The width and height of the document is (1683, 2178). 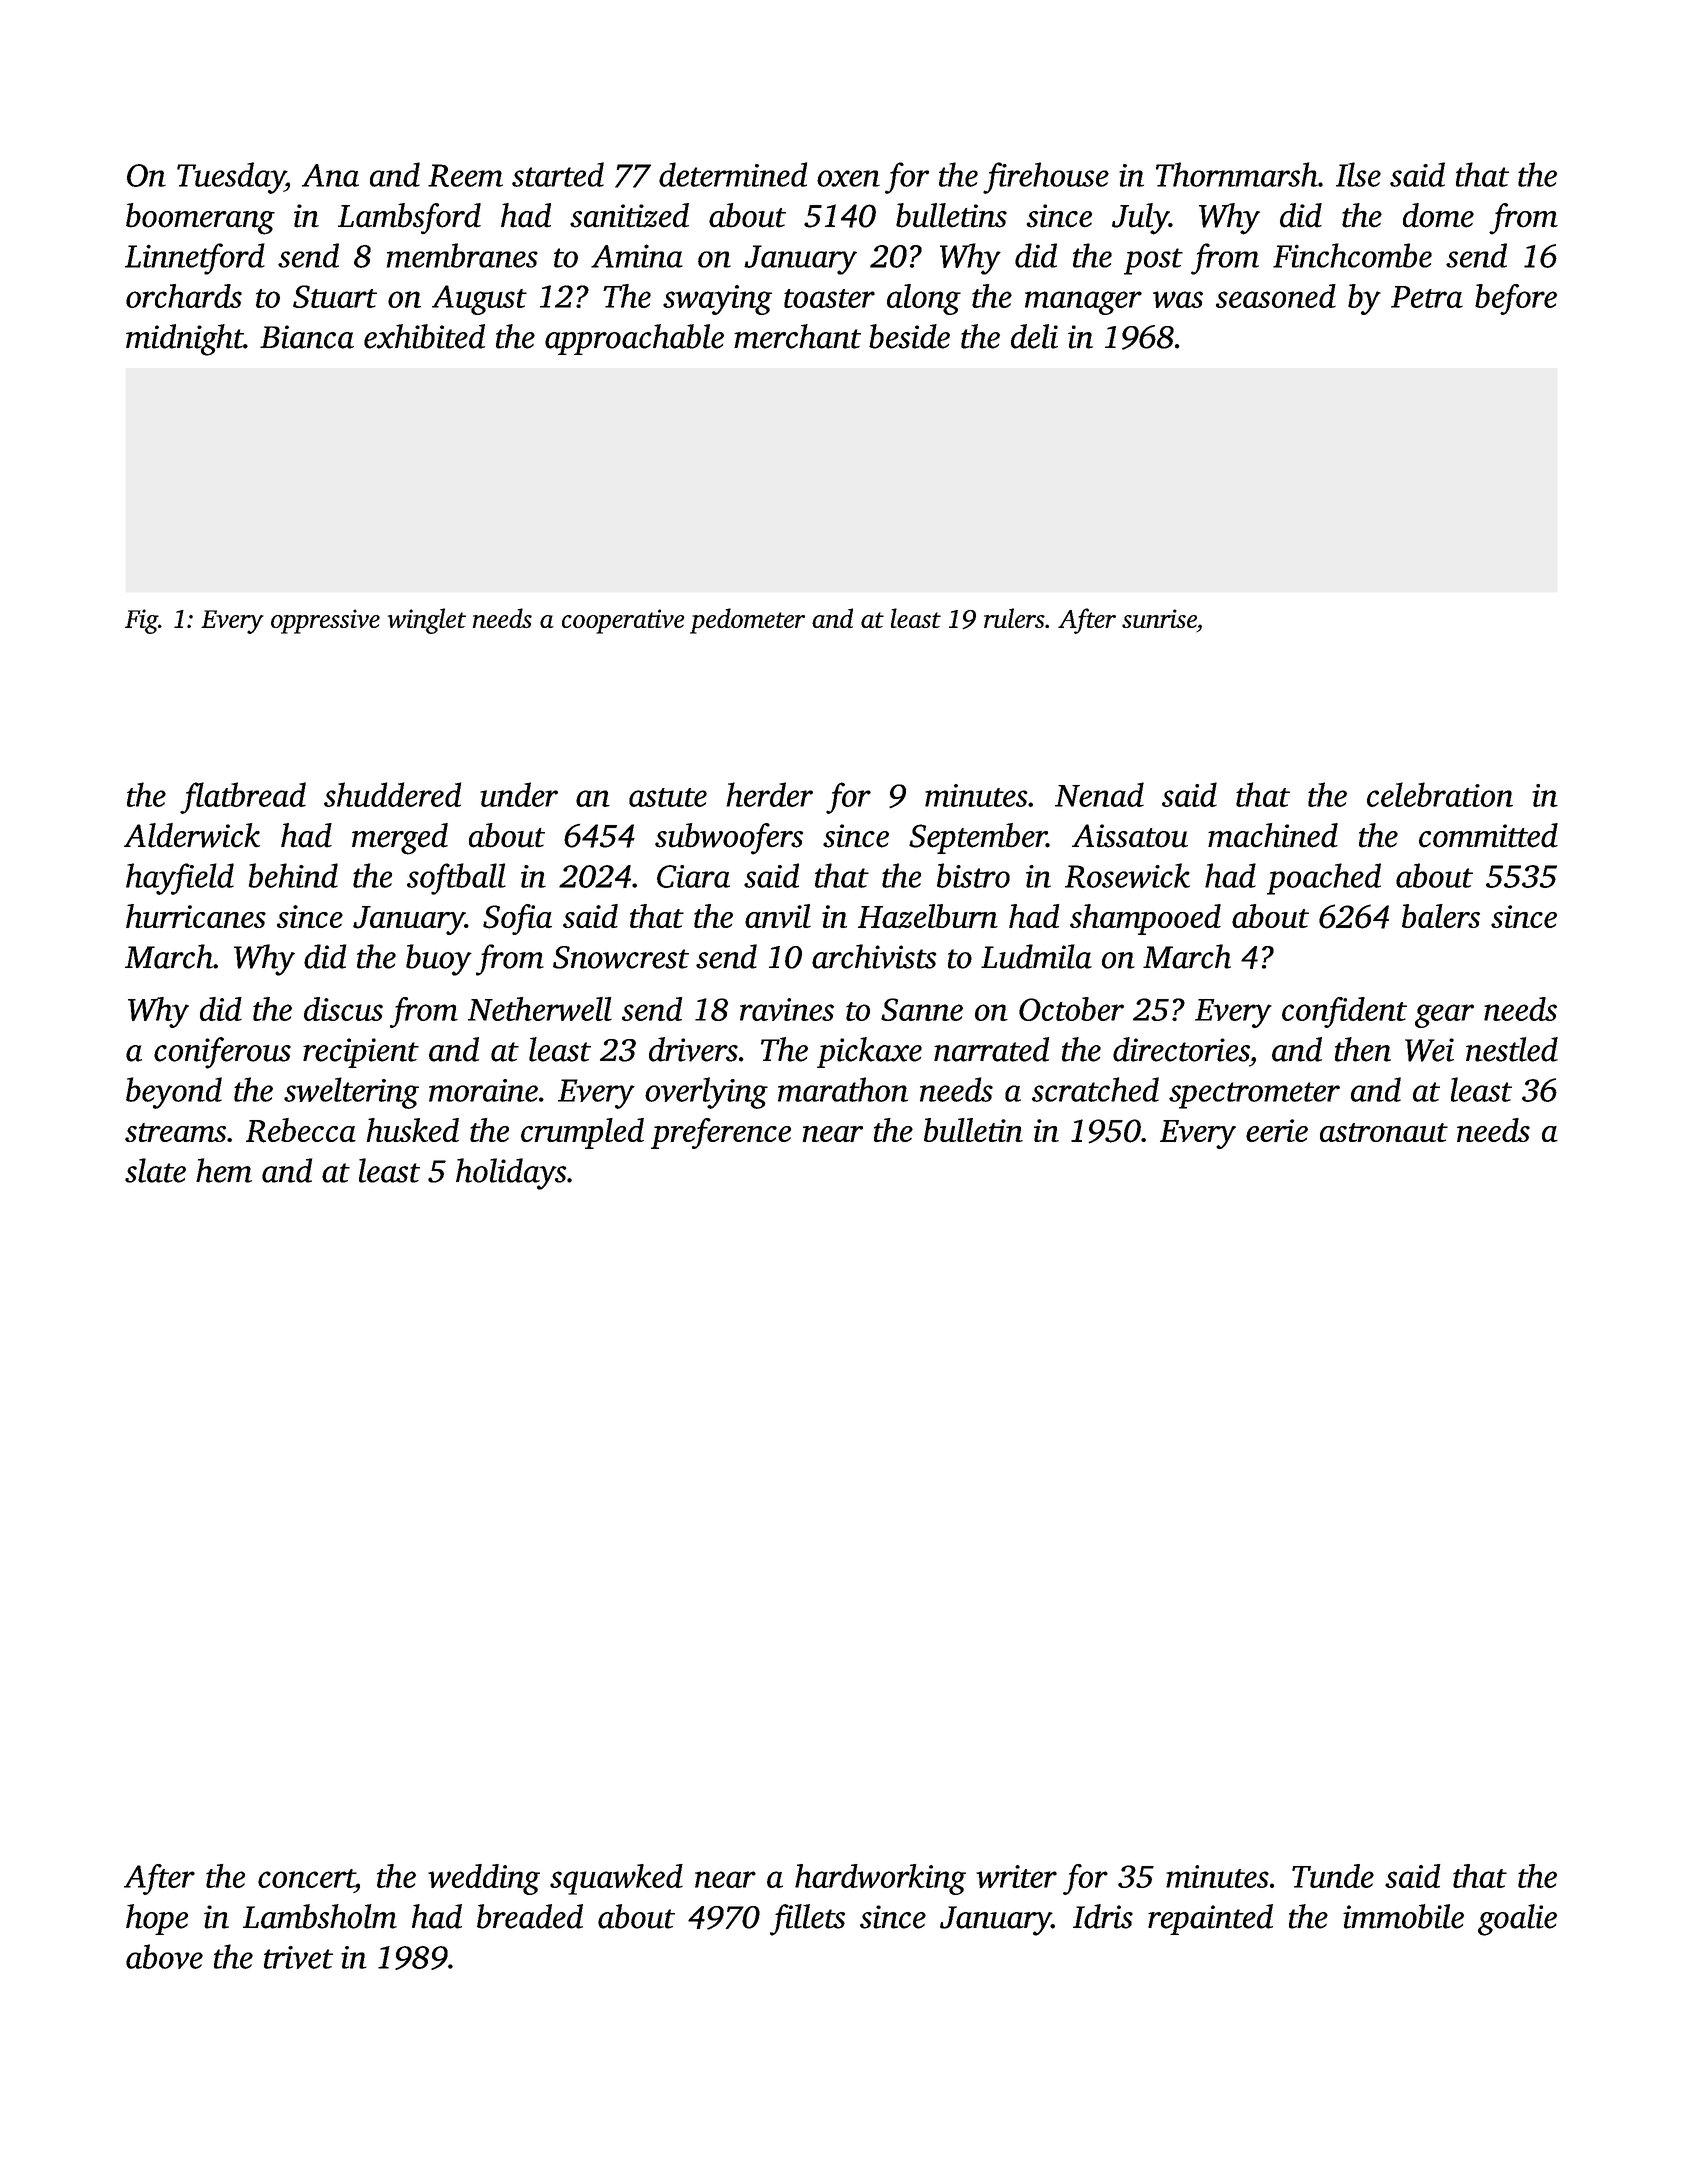 What do you see at coordinates (693, 1049) in the document?
I see `drivers` at bounding box center [693, 1049].
